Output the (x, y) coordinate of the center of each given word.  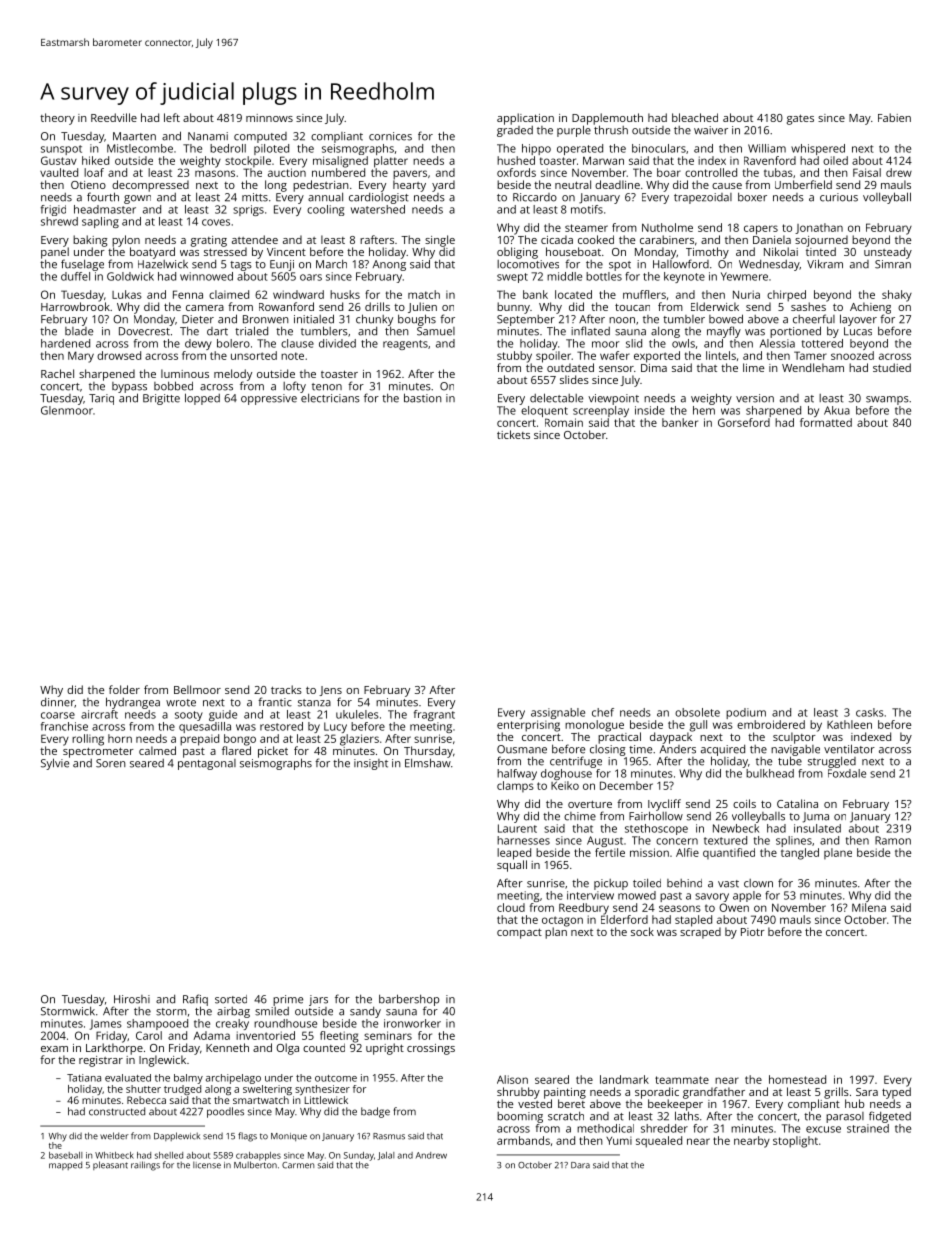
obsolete (697, 712)
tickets (513, 434)
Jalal (386, 1156)
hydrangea (133, 703)
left (172, 117)
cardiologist (379, 198)
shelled (169, 1155)
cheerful (814, 319)
